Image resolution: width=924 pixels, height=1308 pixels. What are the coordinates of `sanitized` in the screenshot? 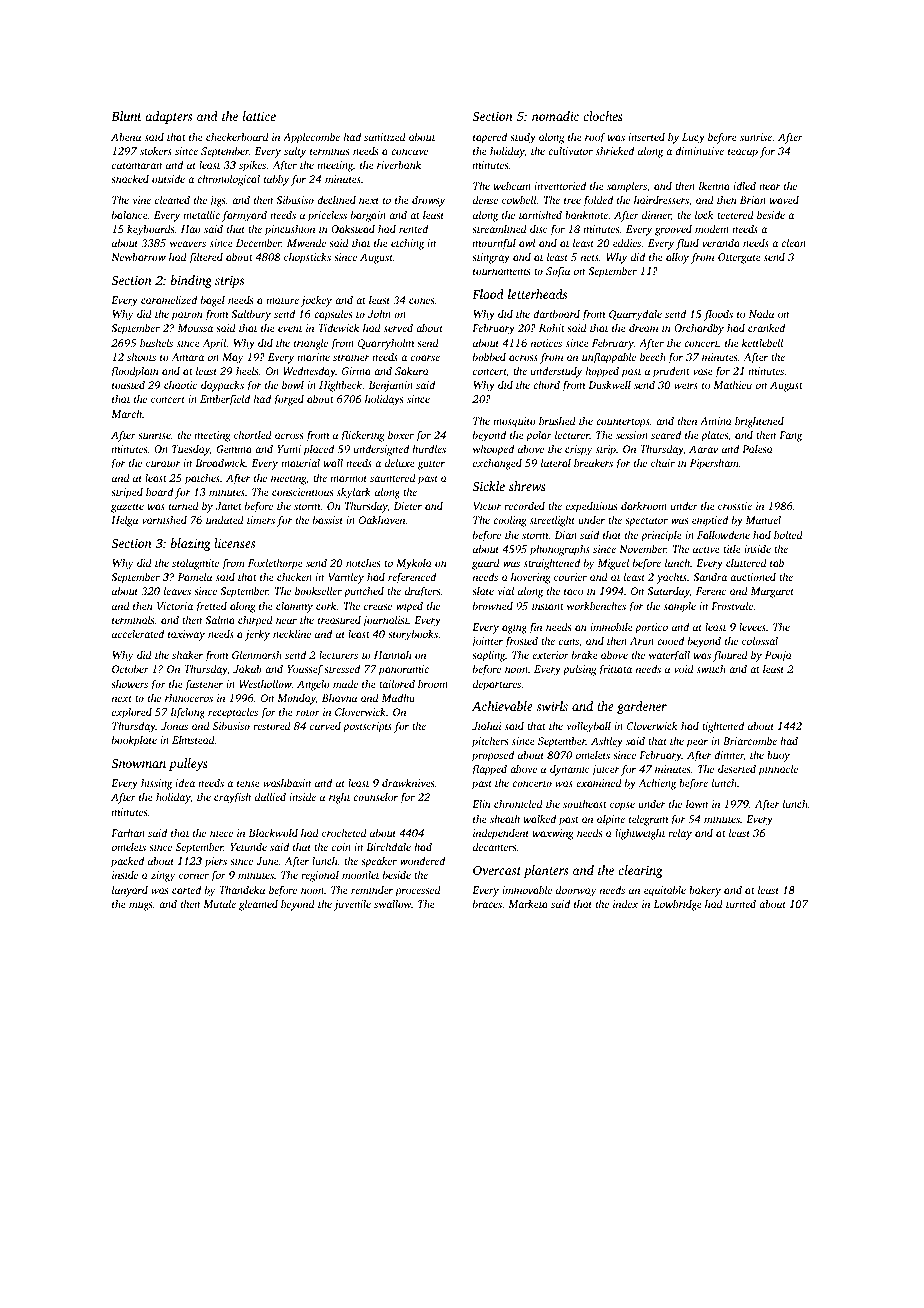 It's located at (385, 137).
